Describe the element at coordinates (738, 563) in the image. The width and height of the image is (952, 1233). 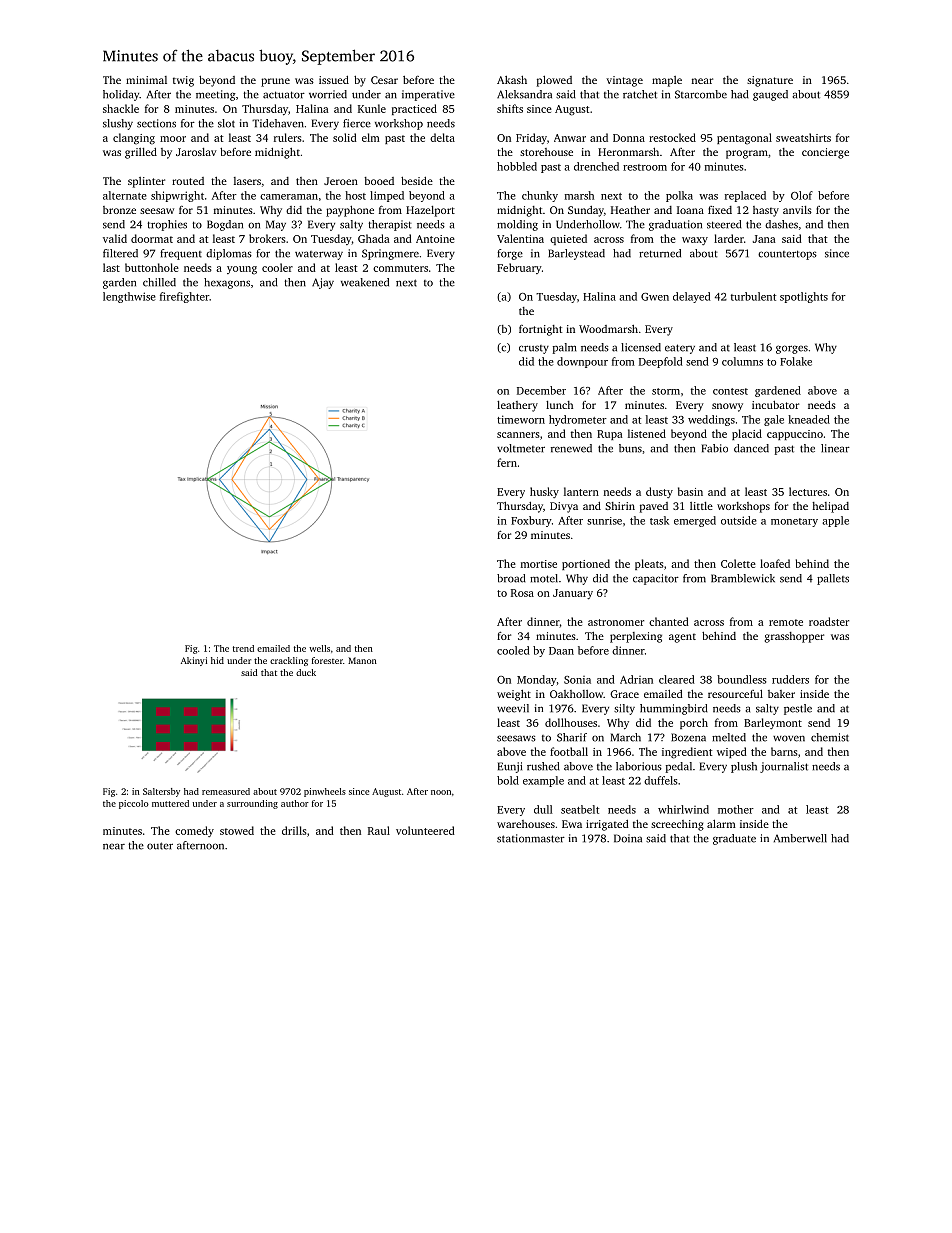
I see `Colette` at that location.
